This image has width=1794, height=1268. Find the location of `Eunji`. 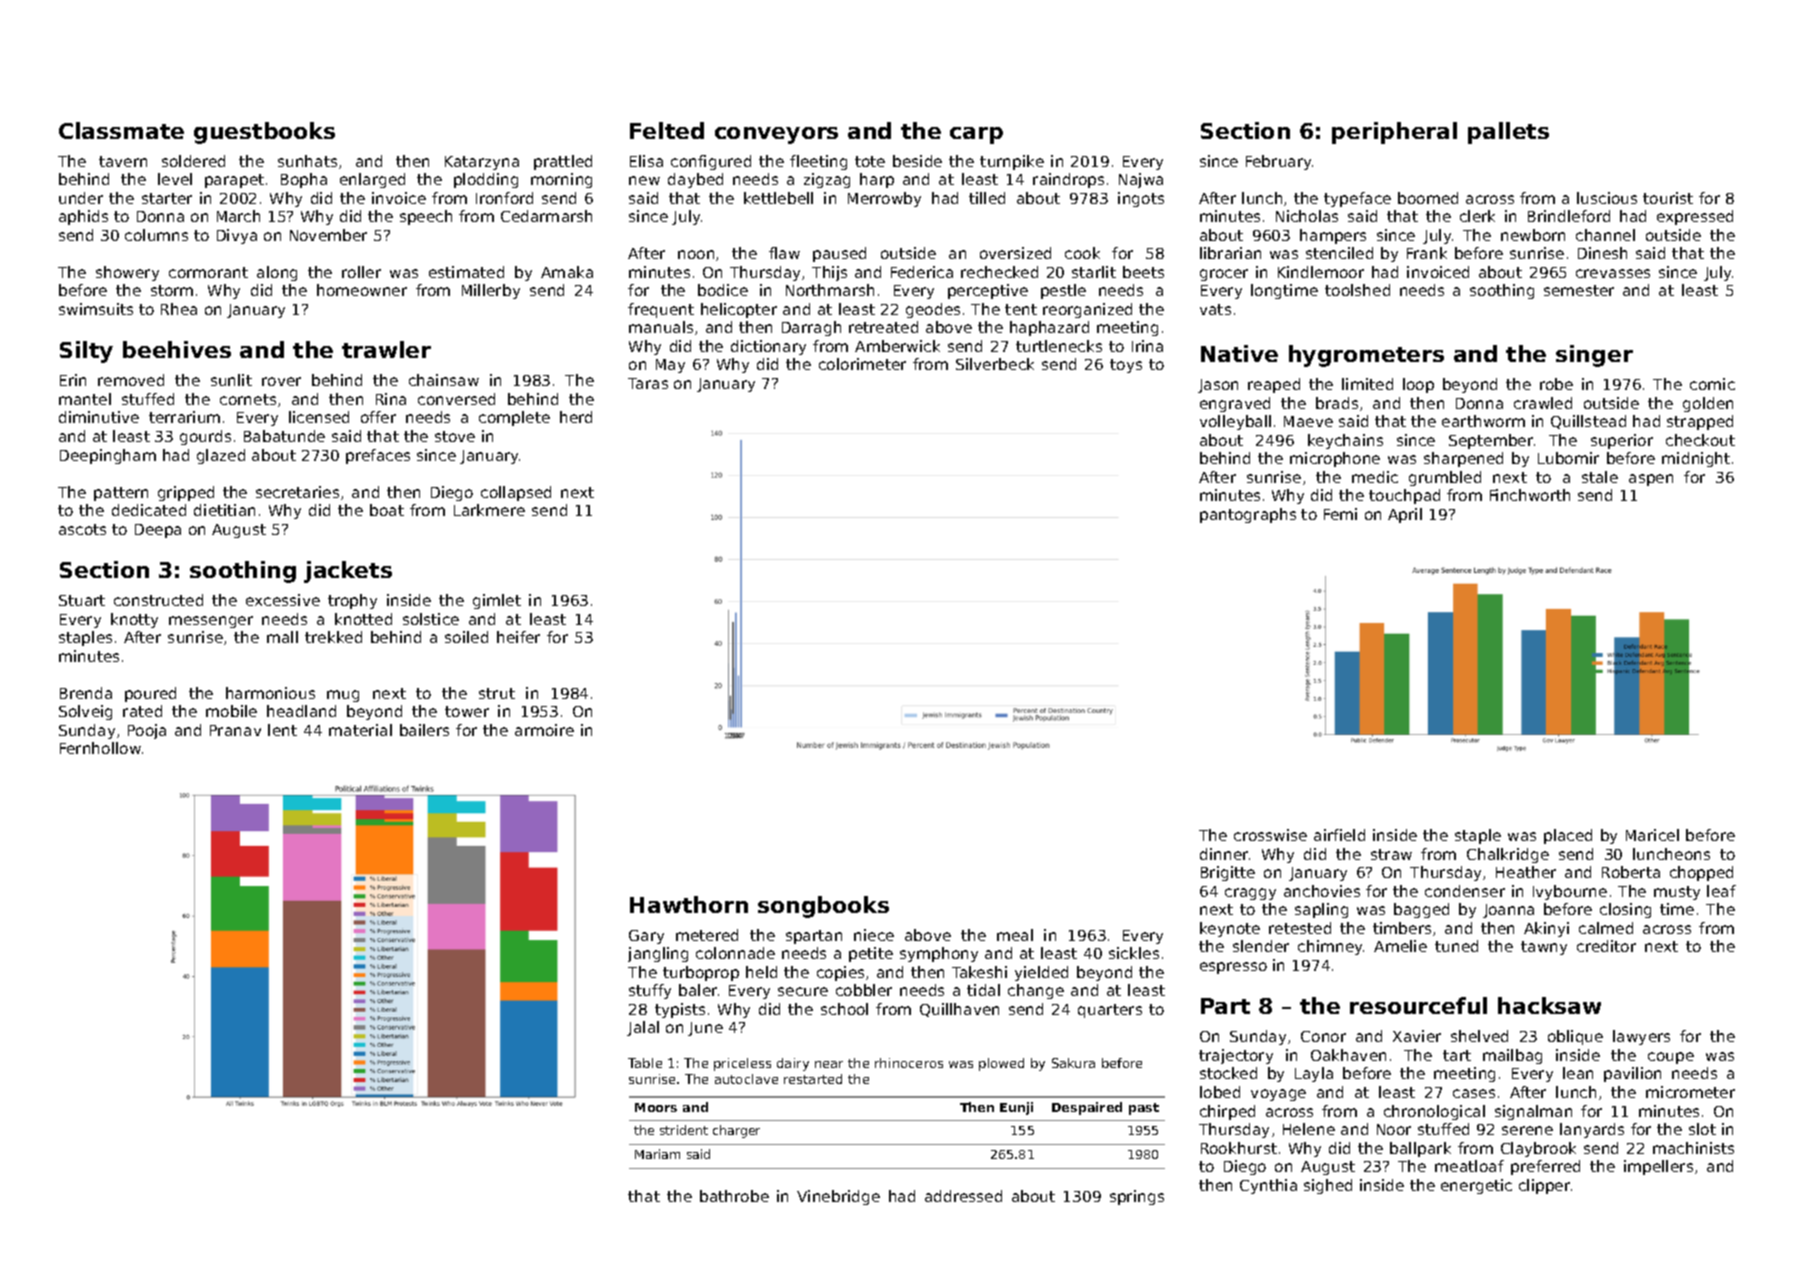

Eunji is located at coordinates (1016, 1108).
